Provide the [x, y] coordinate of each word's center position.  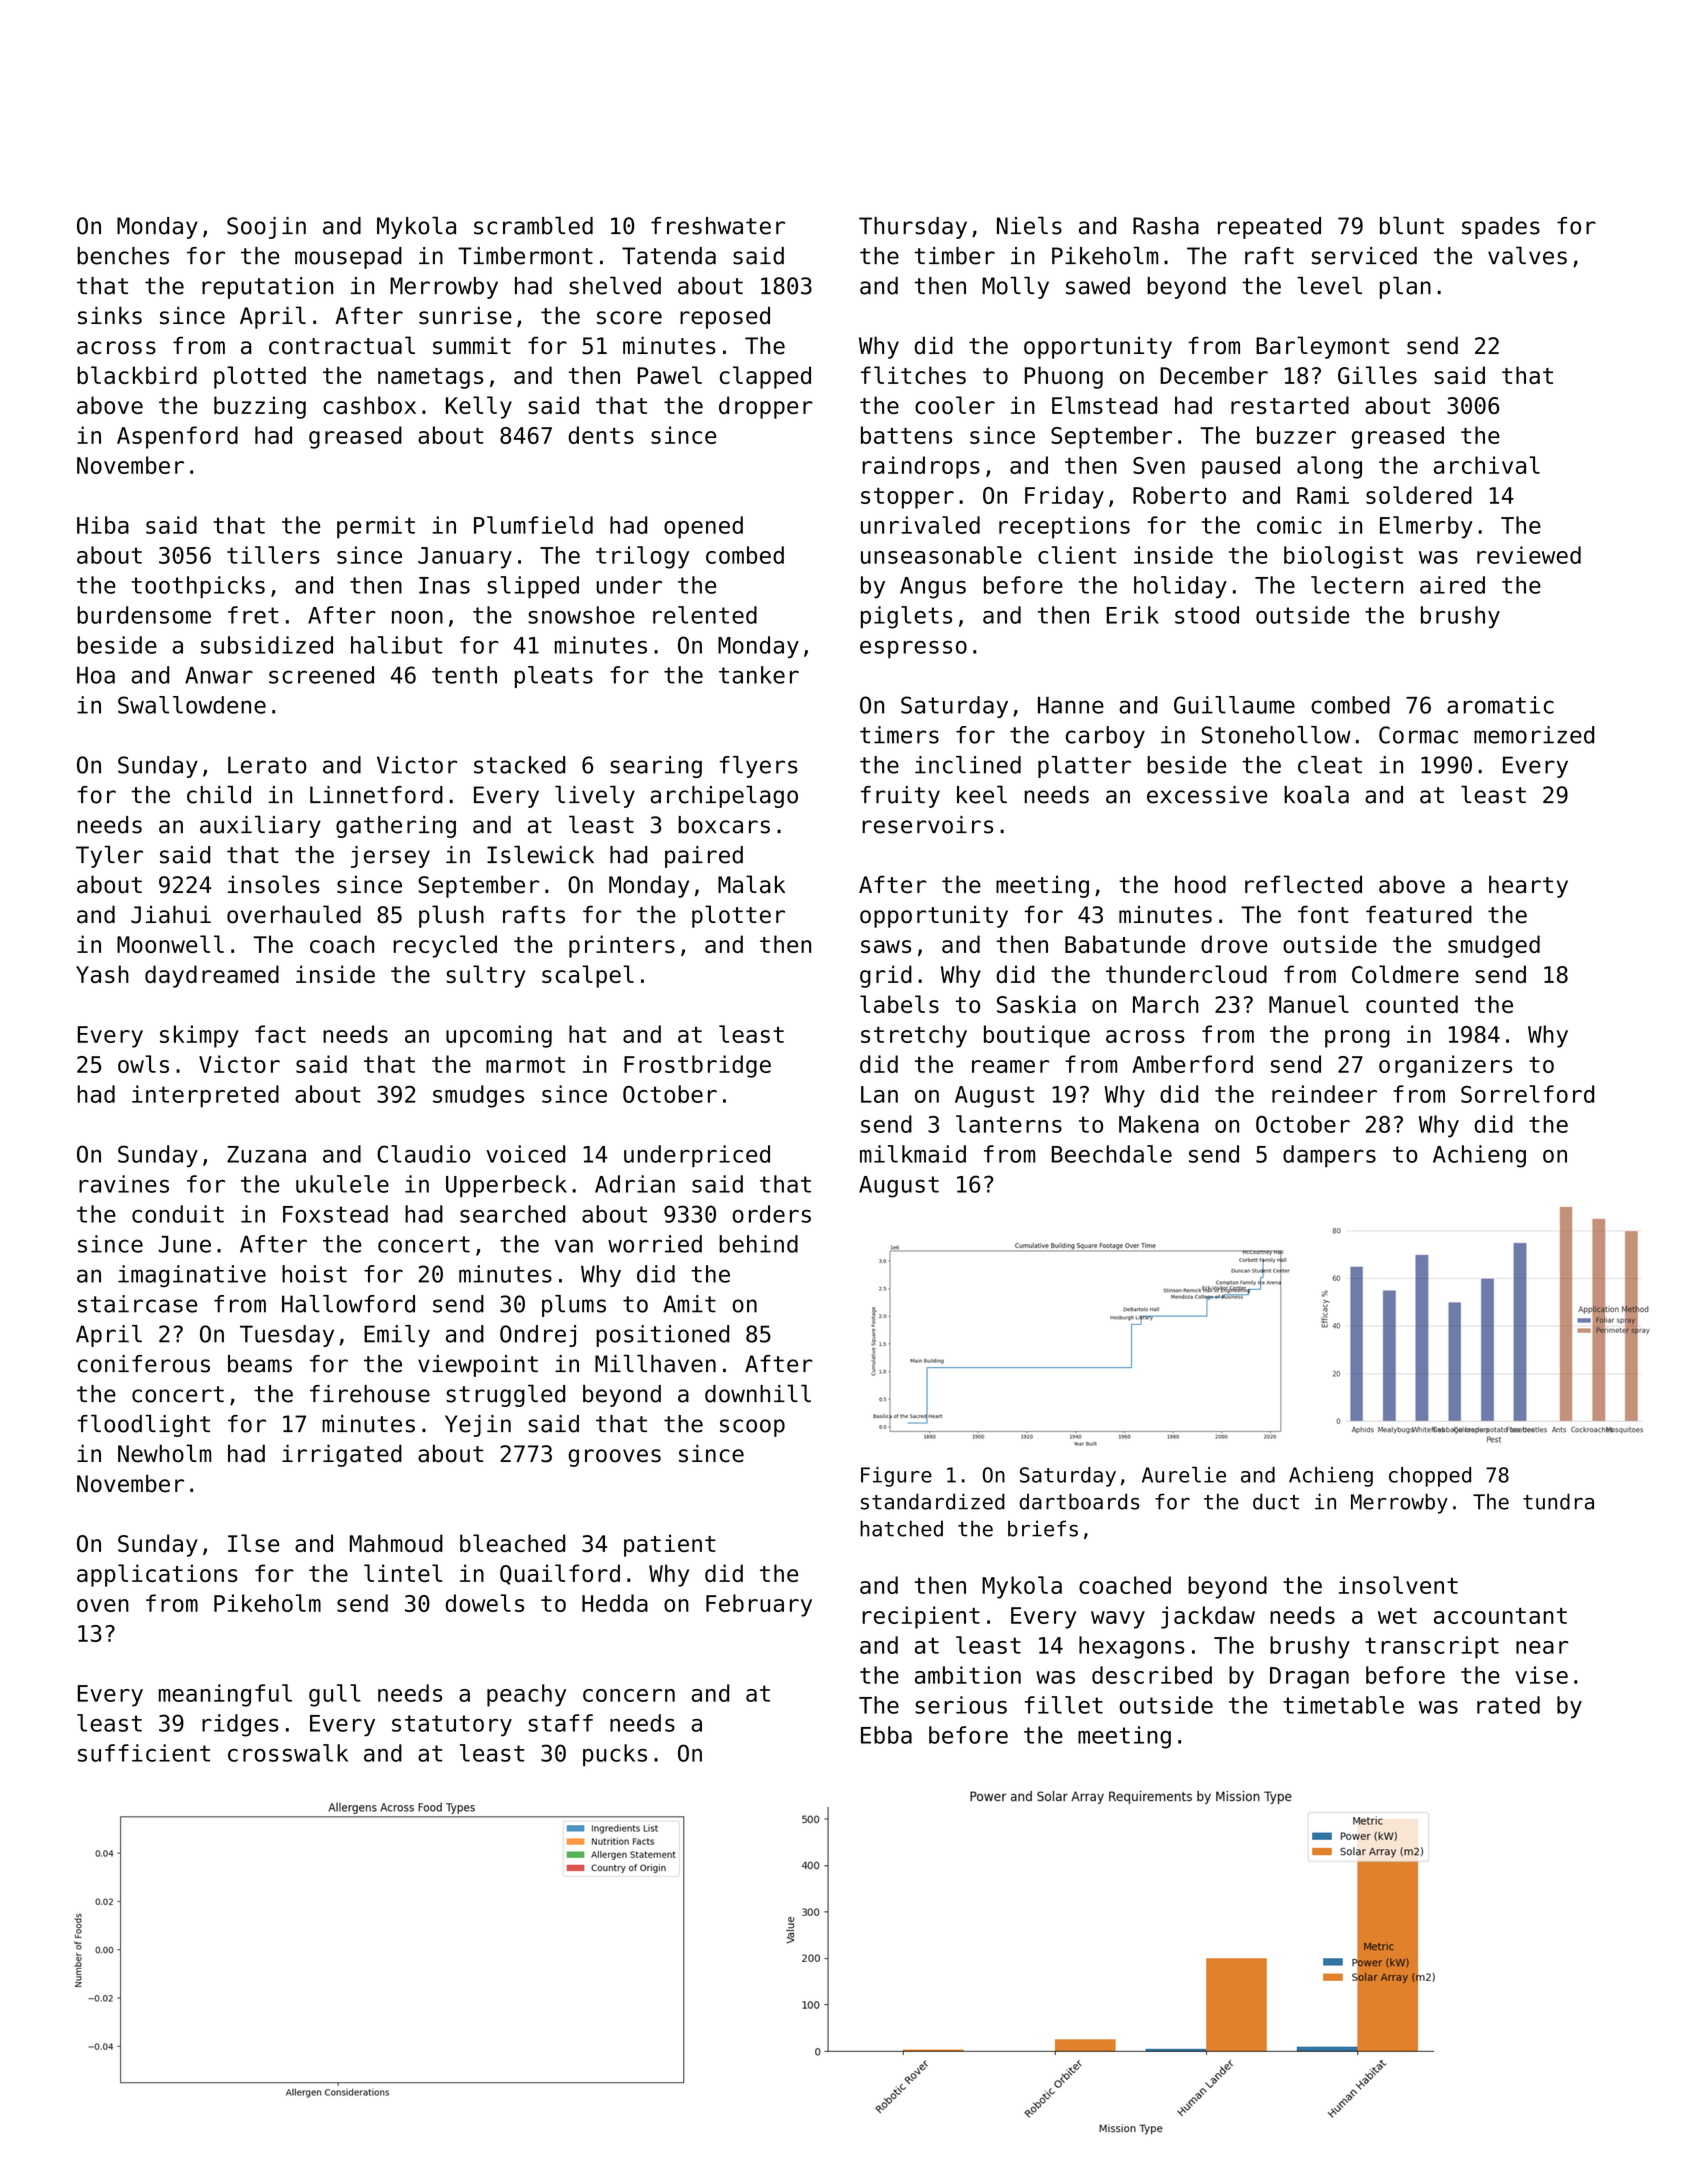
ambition [968, 1675]
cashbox [369, 405]
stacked [519, 765]
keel [982, 794]
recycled [445, 946]
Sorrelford [1527, 1094]
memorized [1534, 735]
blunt [1412, 225]
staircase [137, 1304]
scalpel [588, 976]
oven [103, 1605]
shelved [615, 285]
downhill [758, 1393]
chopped [1430, 1477]
